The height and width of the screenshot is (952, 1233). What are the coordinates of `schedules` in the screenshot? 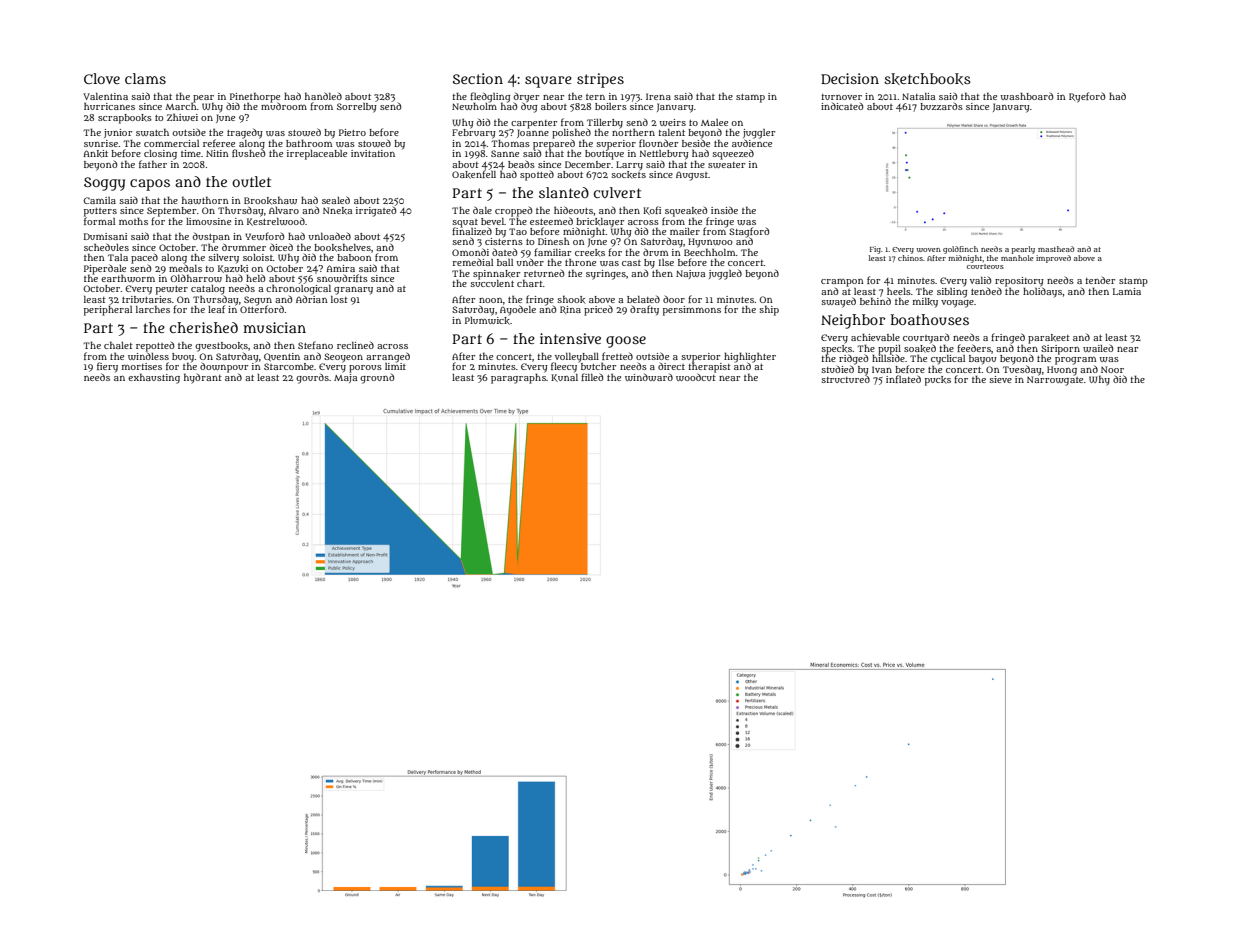 It's located at (106, 247).
